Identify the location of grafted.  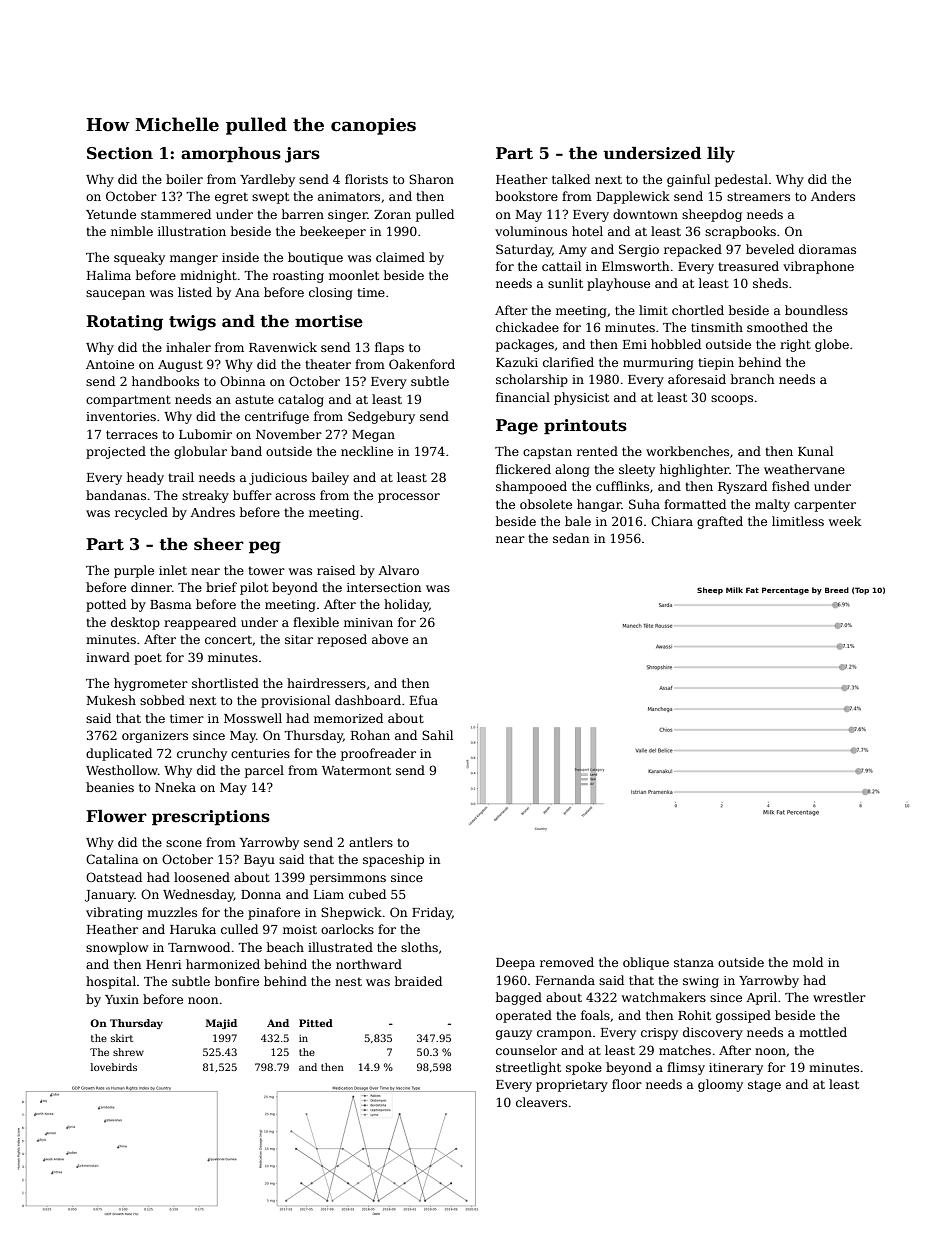
(720, 522).
